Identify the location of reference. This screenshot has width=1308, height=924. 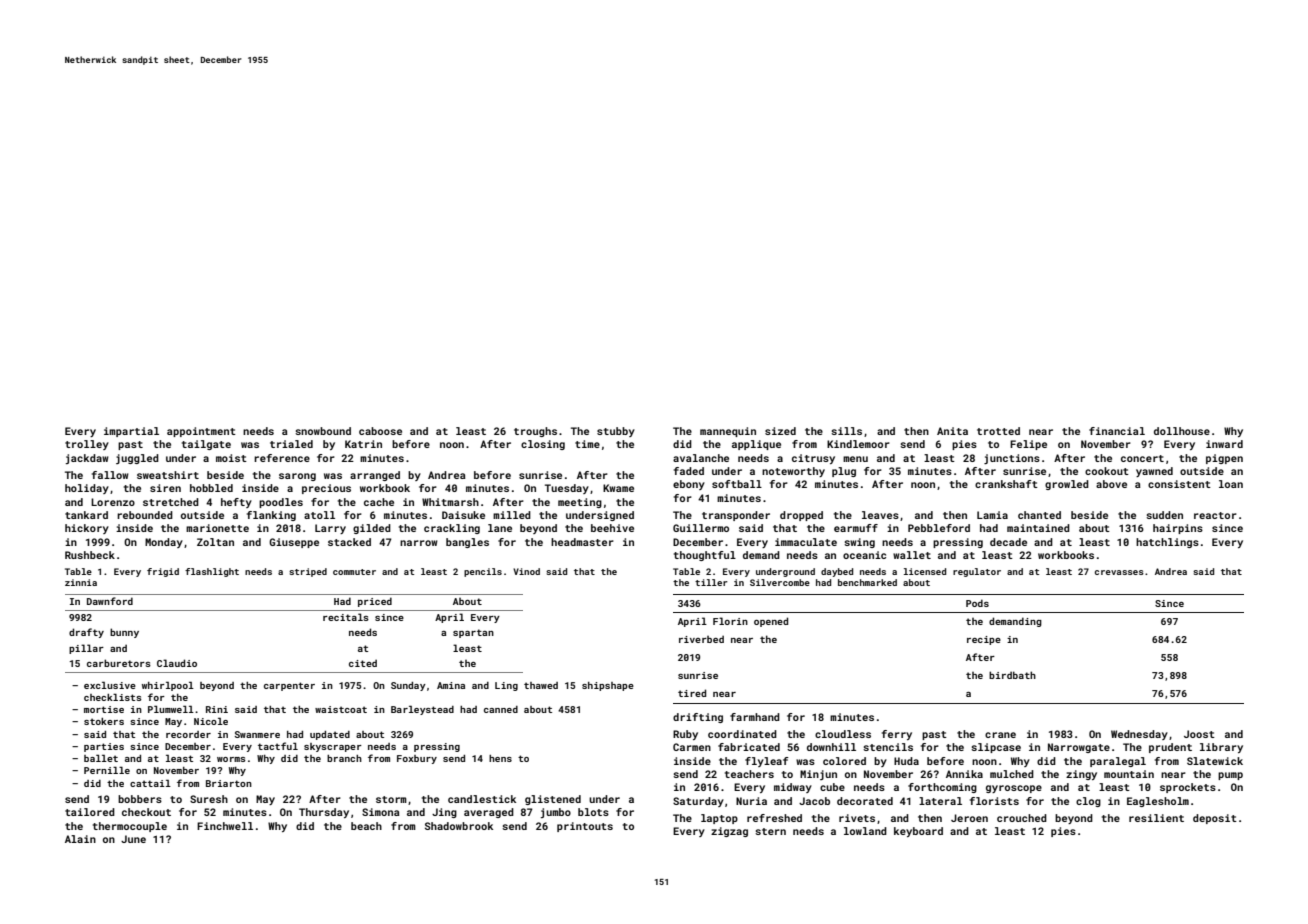
(282, 458).
